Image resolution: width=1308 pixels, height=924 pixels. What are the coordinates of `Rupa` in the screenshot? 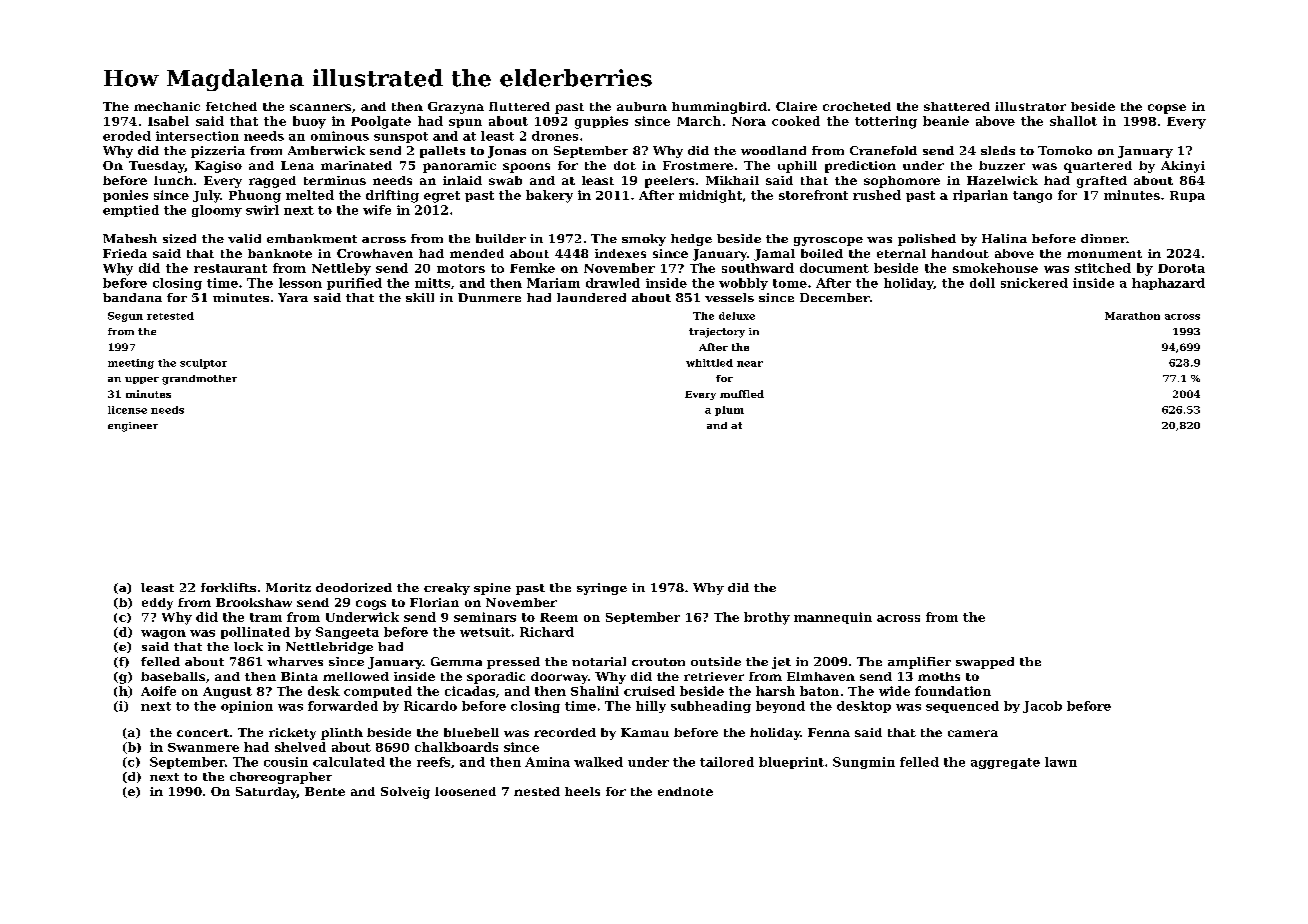 It's located at (1187, 196).
